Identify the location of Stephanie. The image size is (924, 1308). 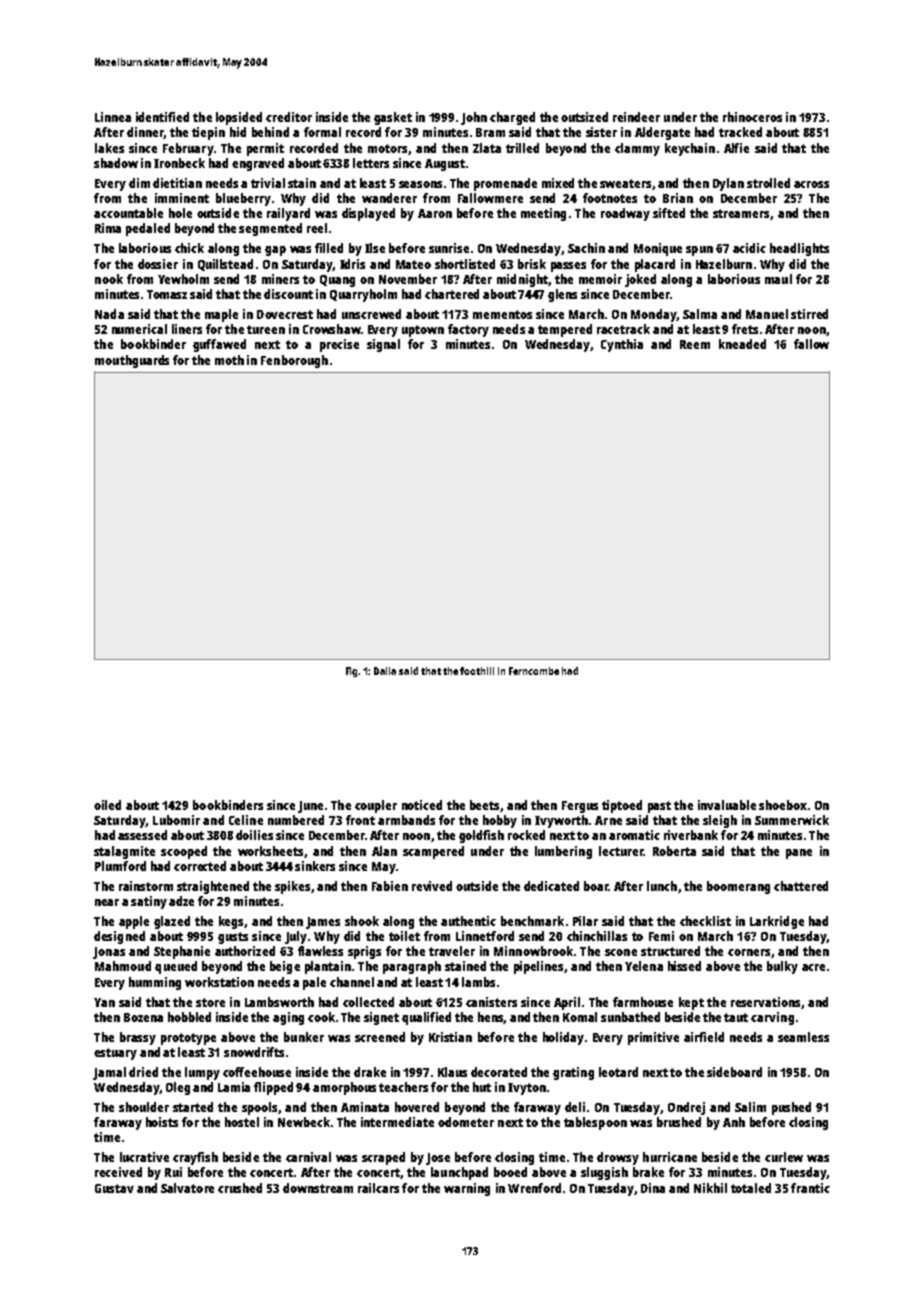
(182, 952).
